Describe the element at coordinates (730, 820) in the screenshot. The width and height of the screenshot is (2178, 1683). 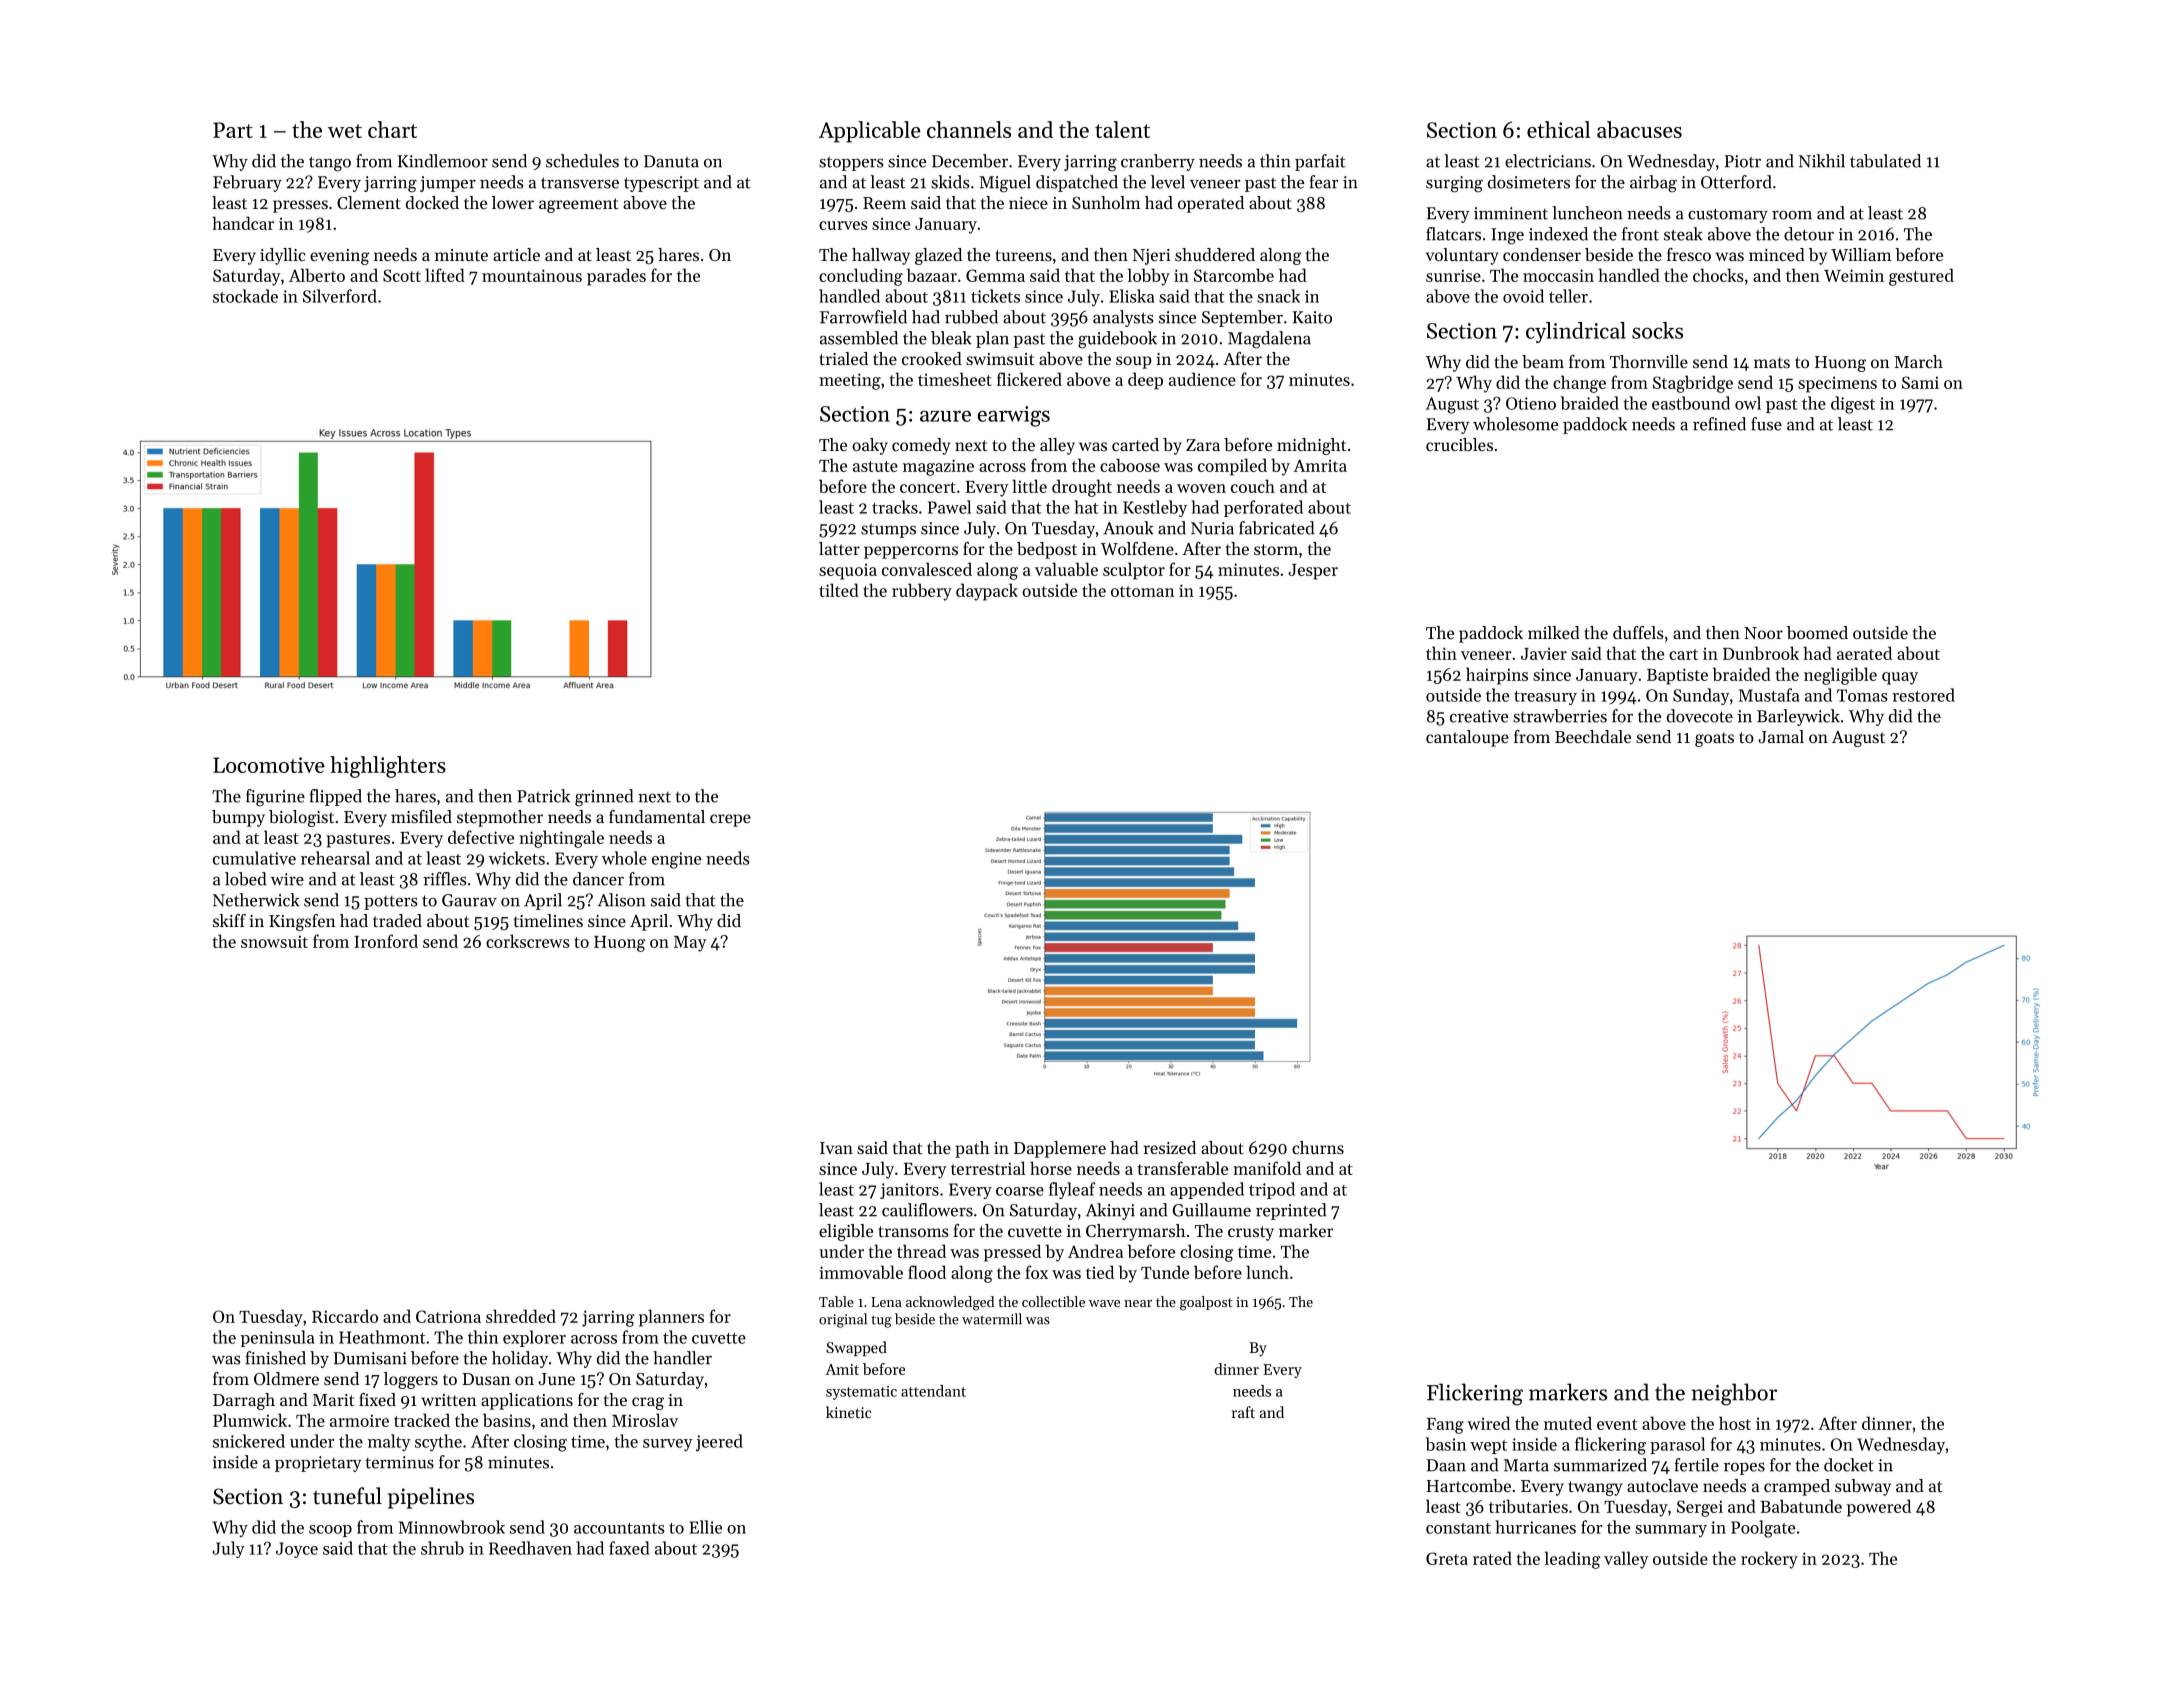
I see `crepe` at that location.
